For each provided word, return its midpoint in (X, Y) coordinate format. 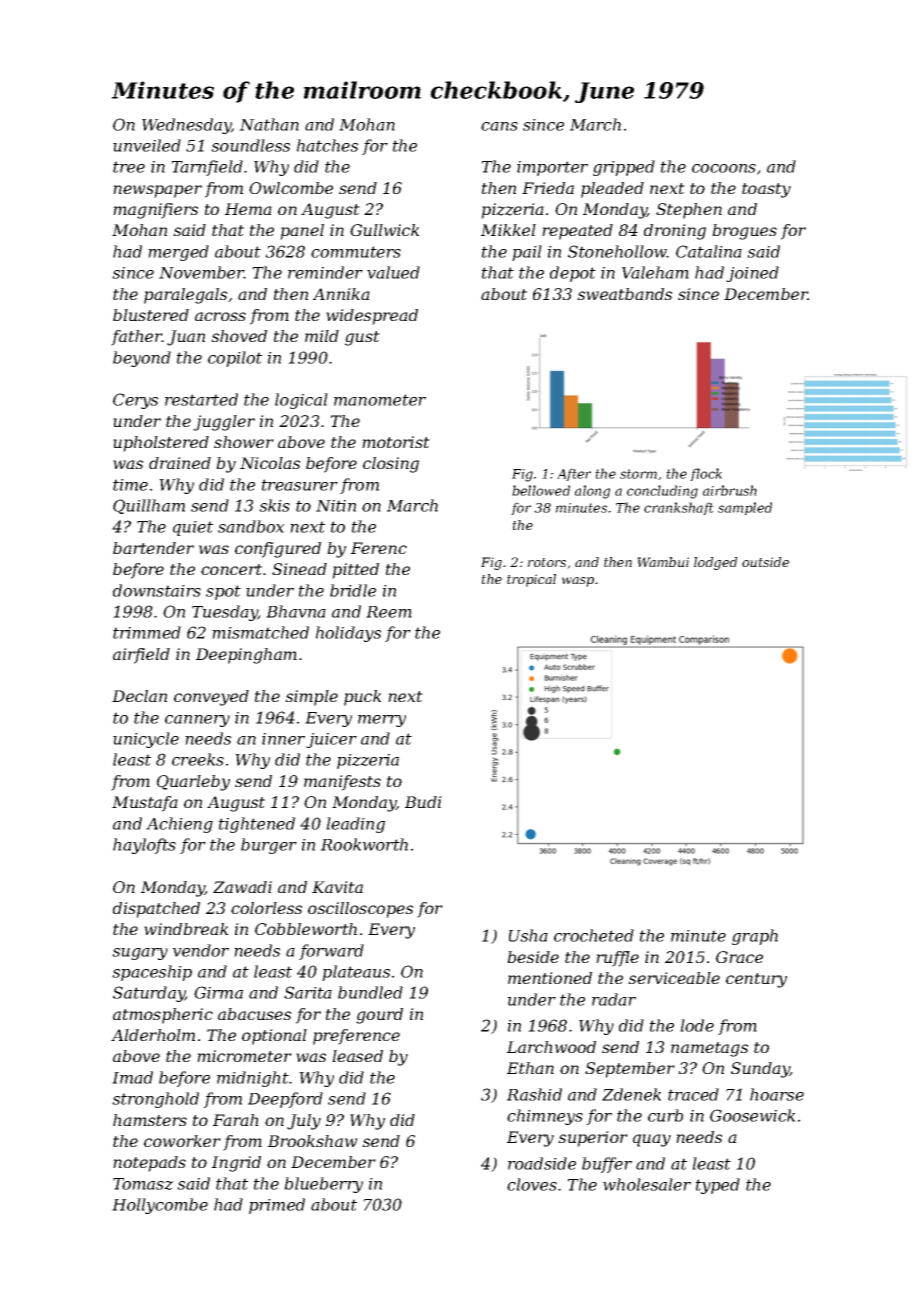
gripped (624, 168)
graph (755, 937)
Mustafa (145, 804)
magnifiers (155, 211)
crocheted (594, 935)
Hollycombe (160, 1206)
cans (499, 126)
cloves (532, 1184)
